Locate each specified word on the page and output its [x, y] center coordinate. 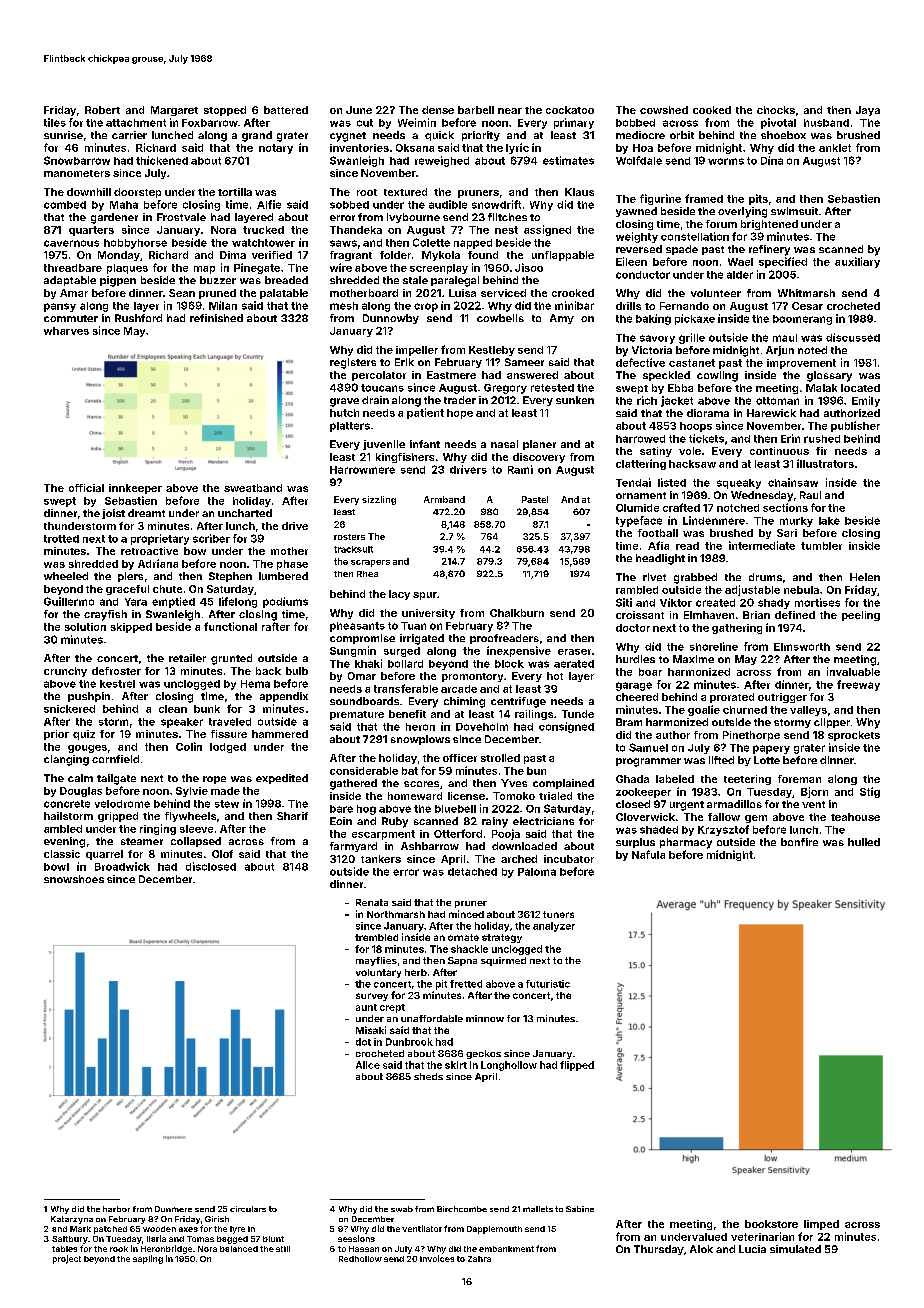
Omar [362, 676]
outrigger [782, 698]
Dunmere [173, 1209]
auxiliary [857, 262]
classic [62, 854]
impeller [417, 351]
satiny [656, 452]
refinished [216, 318]
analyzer [554, 927]
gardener [114, 218]
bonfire [799, 842]
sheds [428, 1076]
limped [821, 1225]
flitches [507, 217]
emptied [173, 602]
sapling [148, 1259]
